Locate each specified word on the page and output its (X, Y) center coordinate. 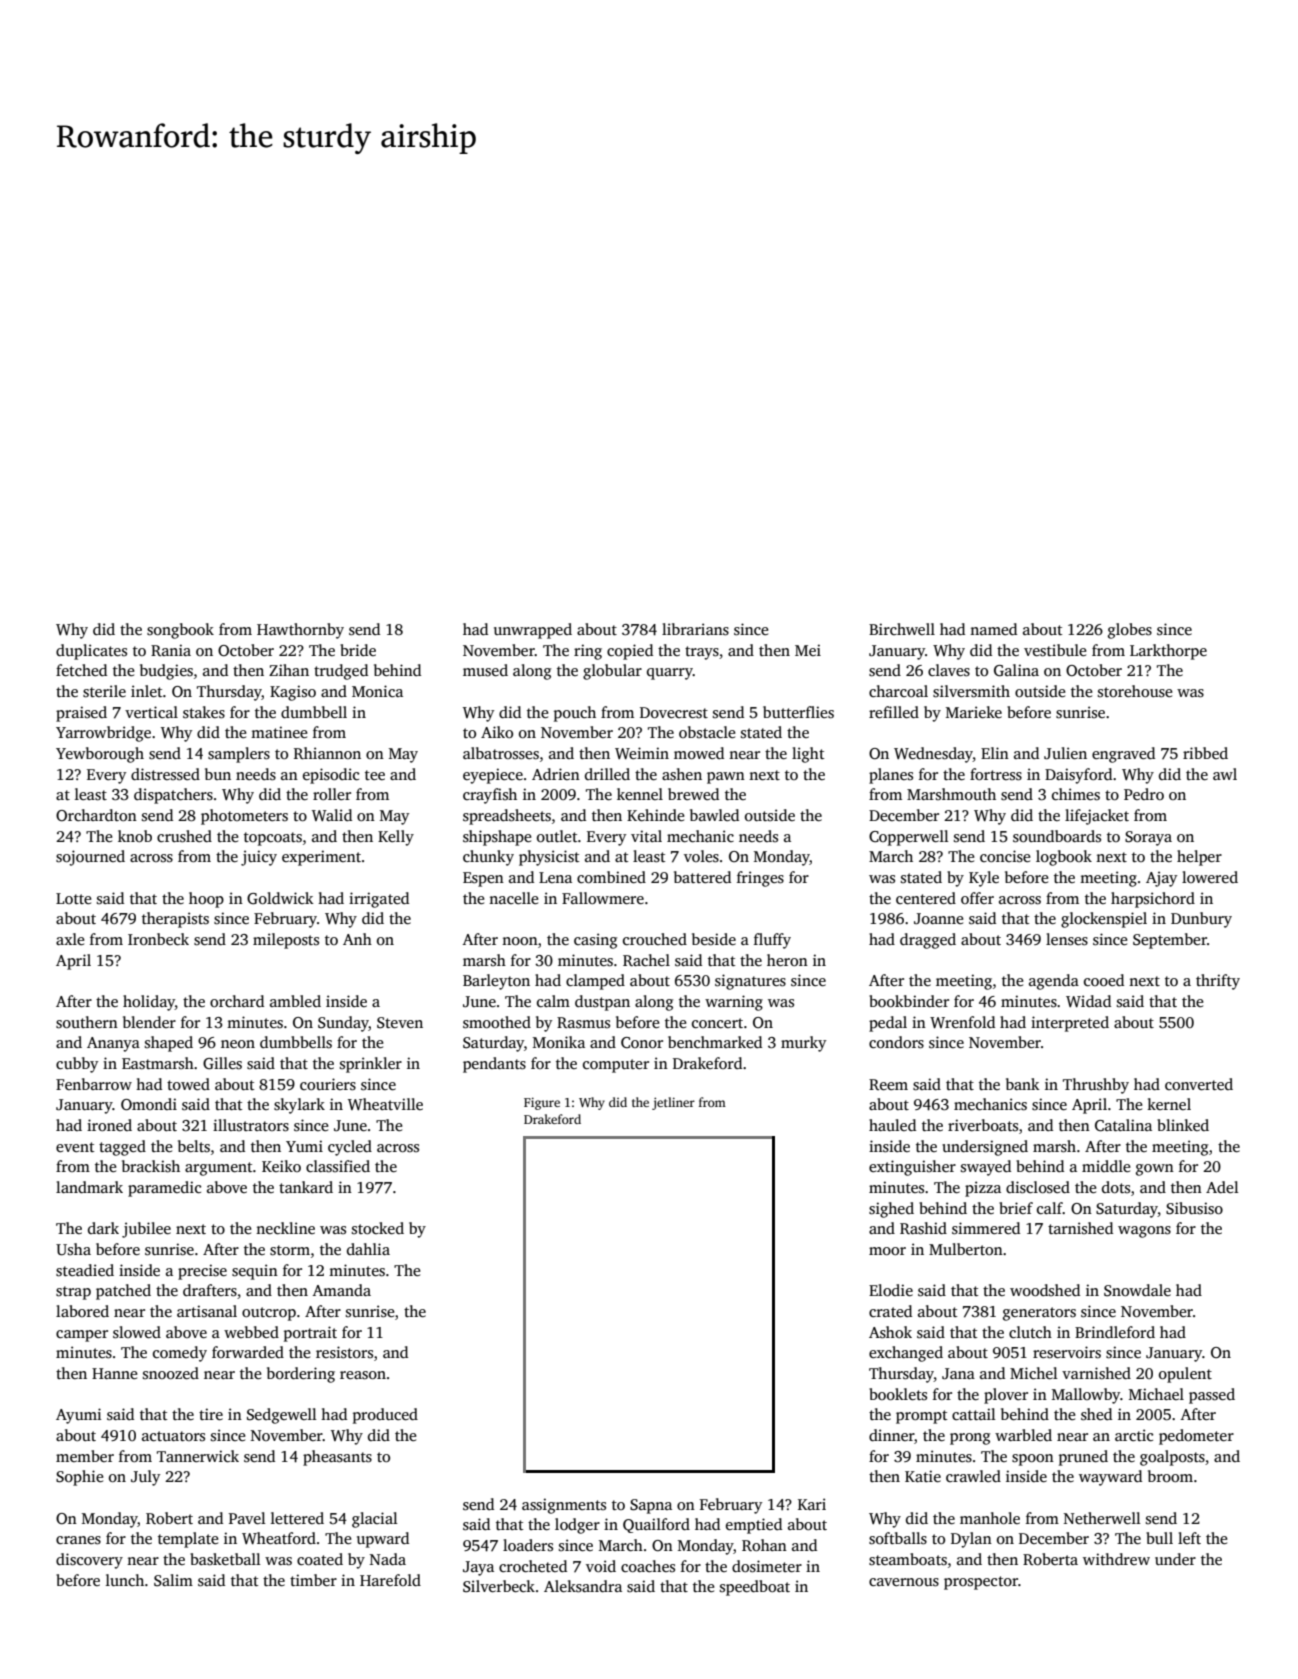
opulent (1185, 1375)
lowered (1210, 877)
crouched (655, 939)
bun (218, 774)
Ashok (890, 1332)
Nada (388, 1559)
